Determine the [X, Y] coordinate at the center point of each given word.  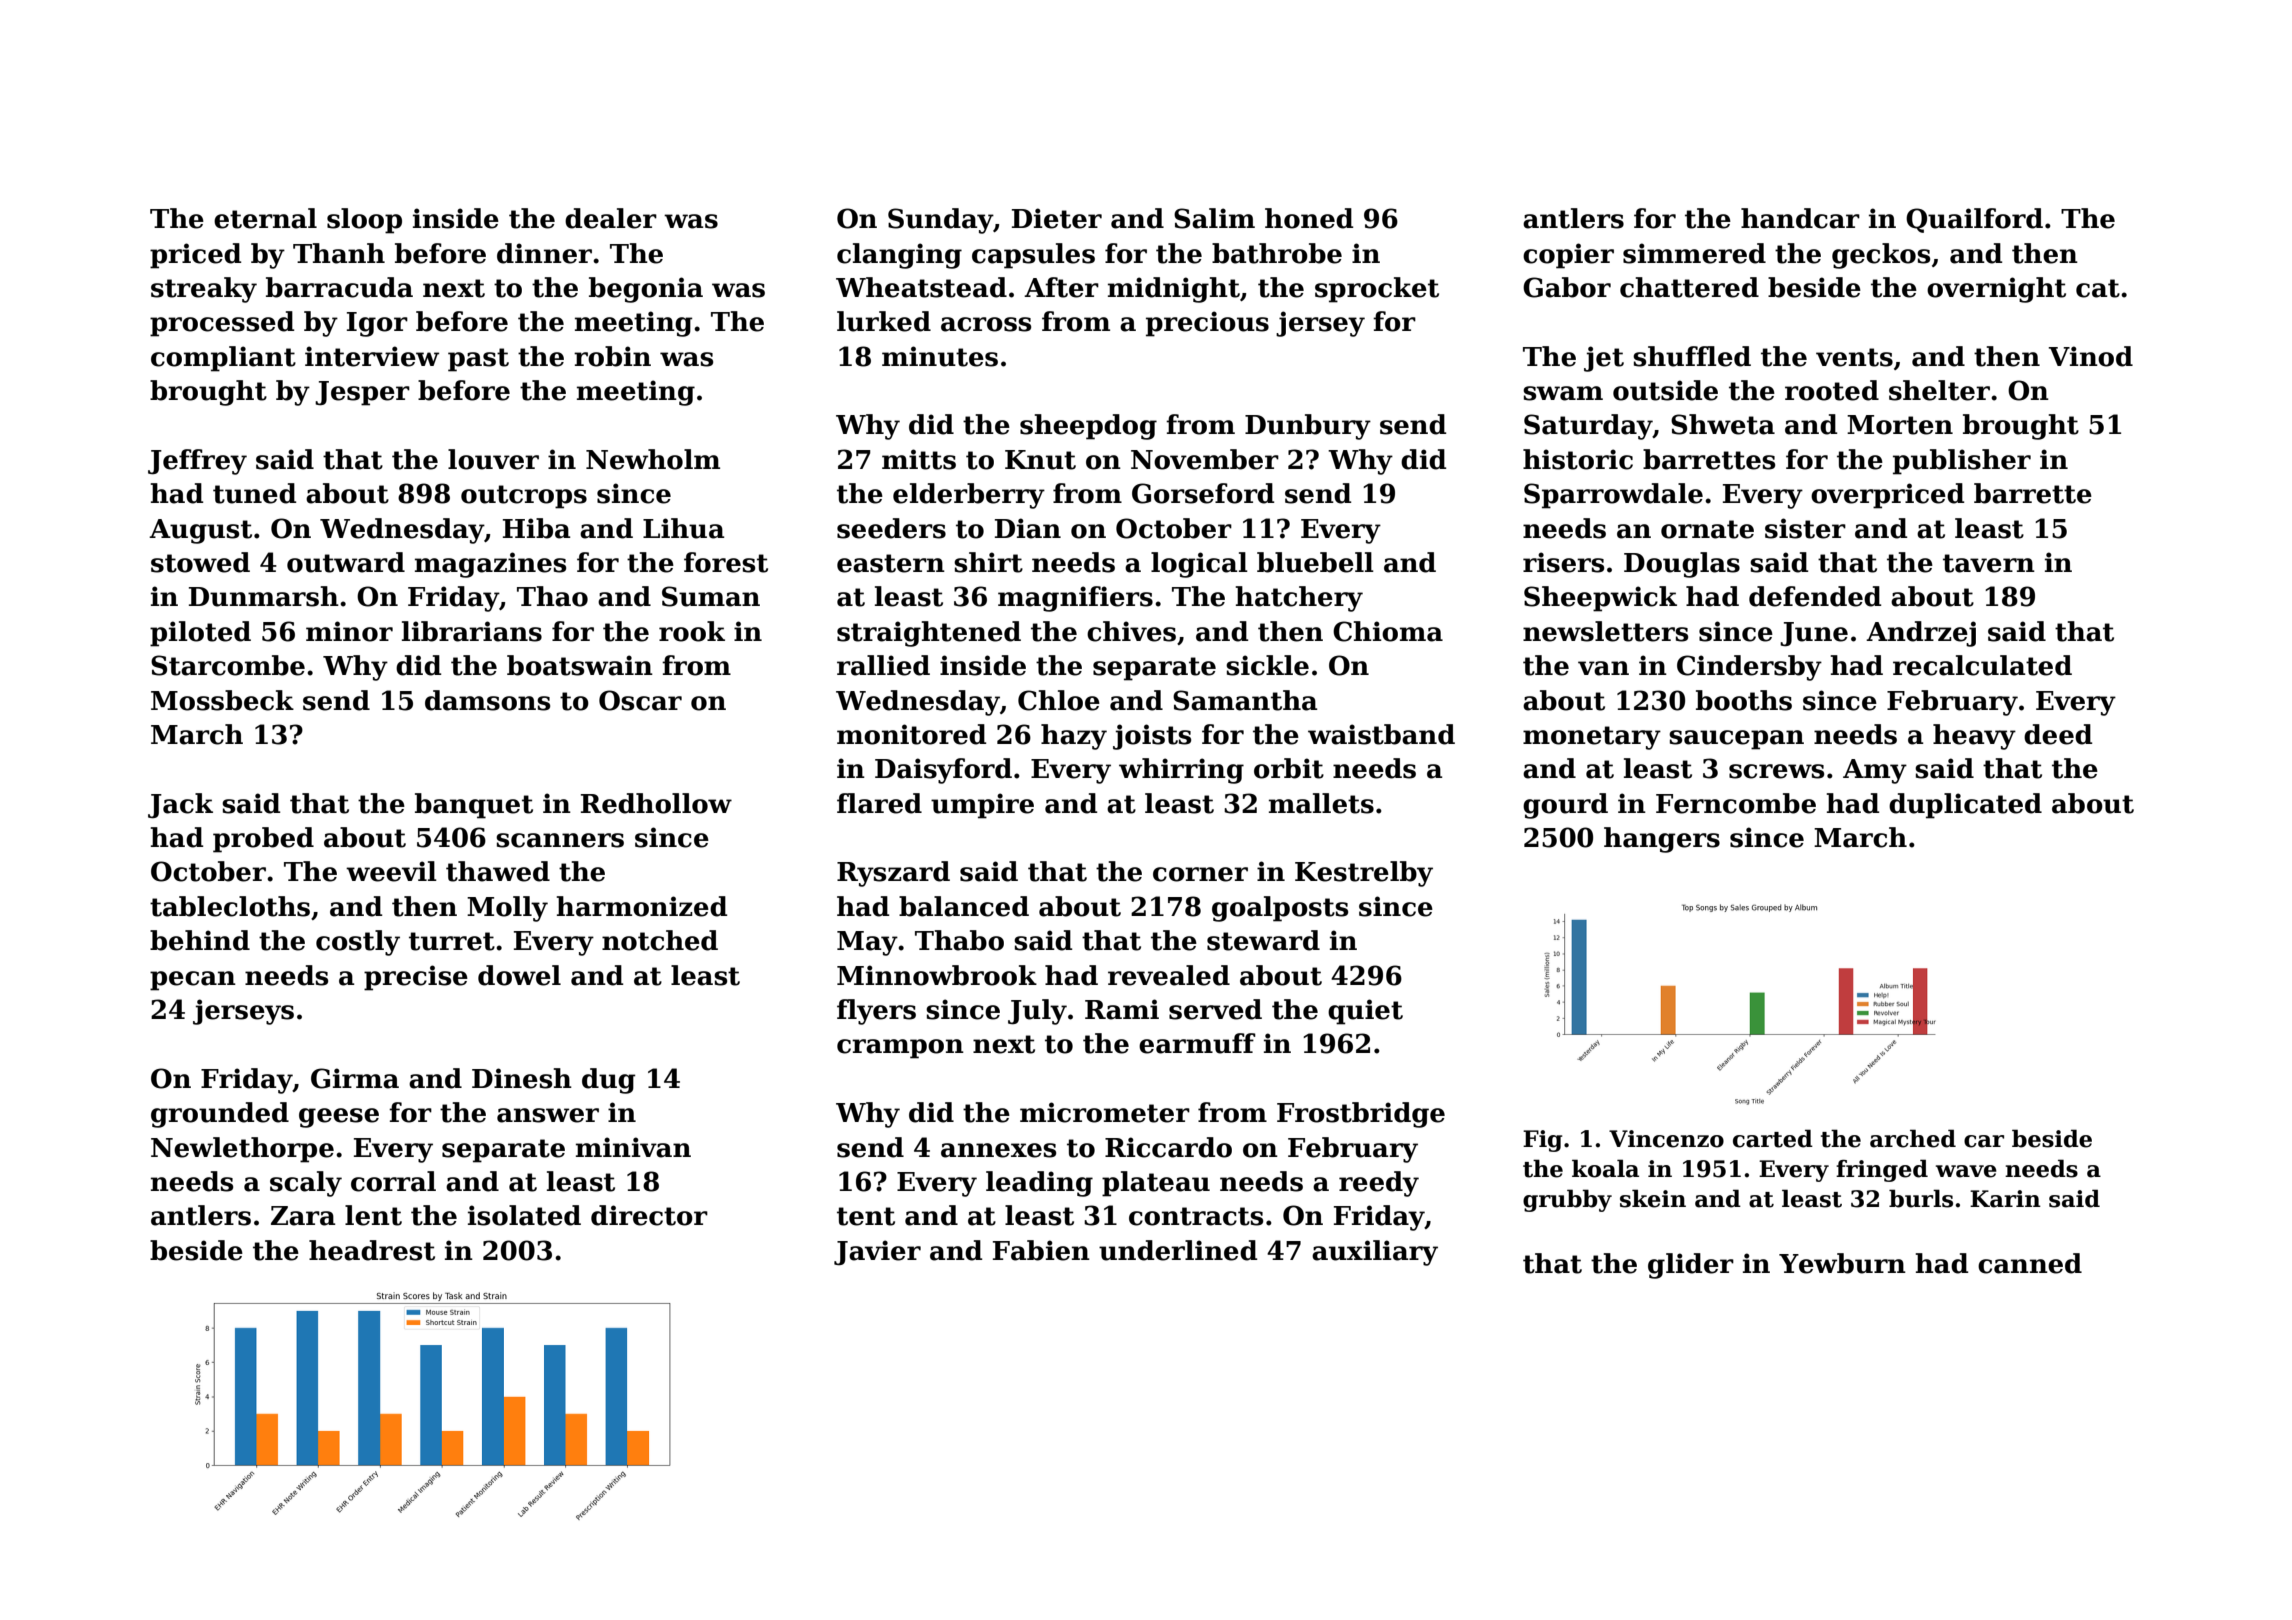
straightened [929, 634]
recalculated [1982, 665]
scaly [306, 1184]
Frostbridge [1361, 1115]
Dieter [1057, 218]
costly [358, 943]
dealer [611, 218]
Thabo [959, 940]
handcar [1800, 218]
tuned [255, 493]
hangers [1662, 840]
